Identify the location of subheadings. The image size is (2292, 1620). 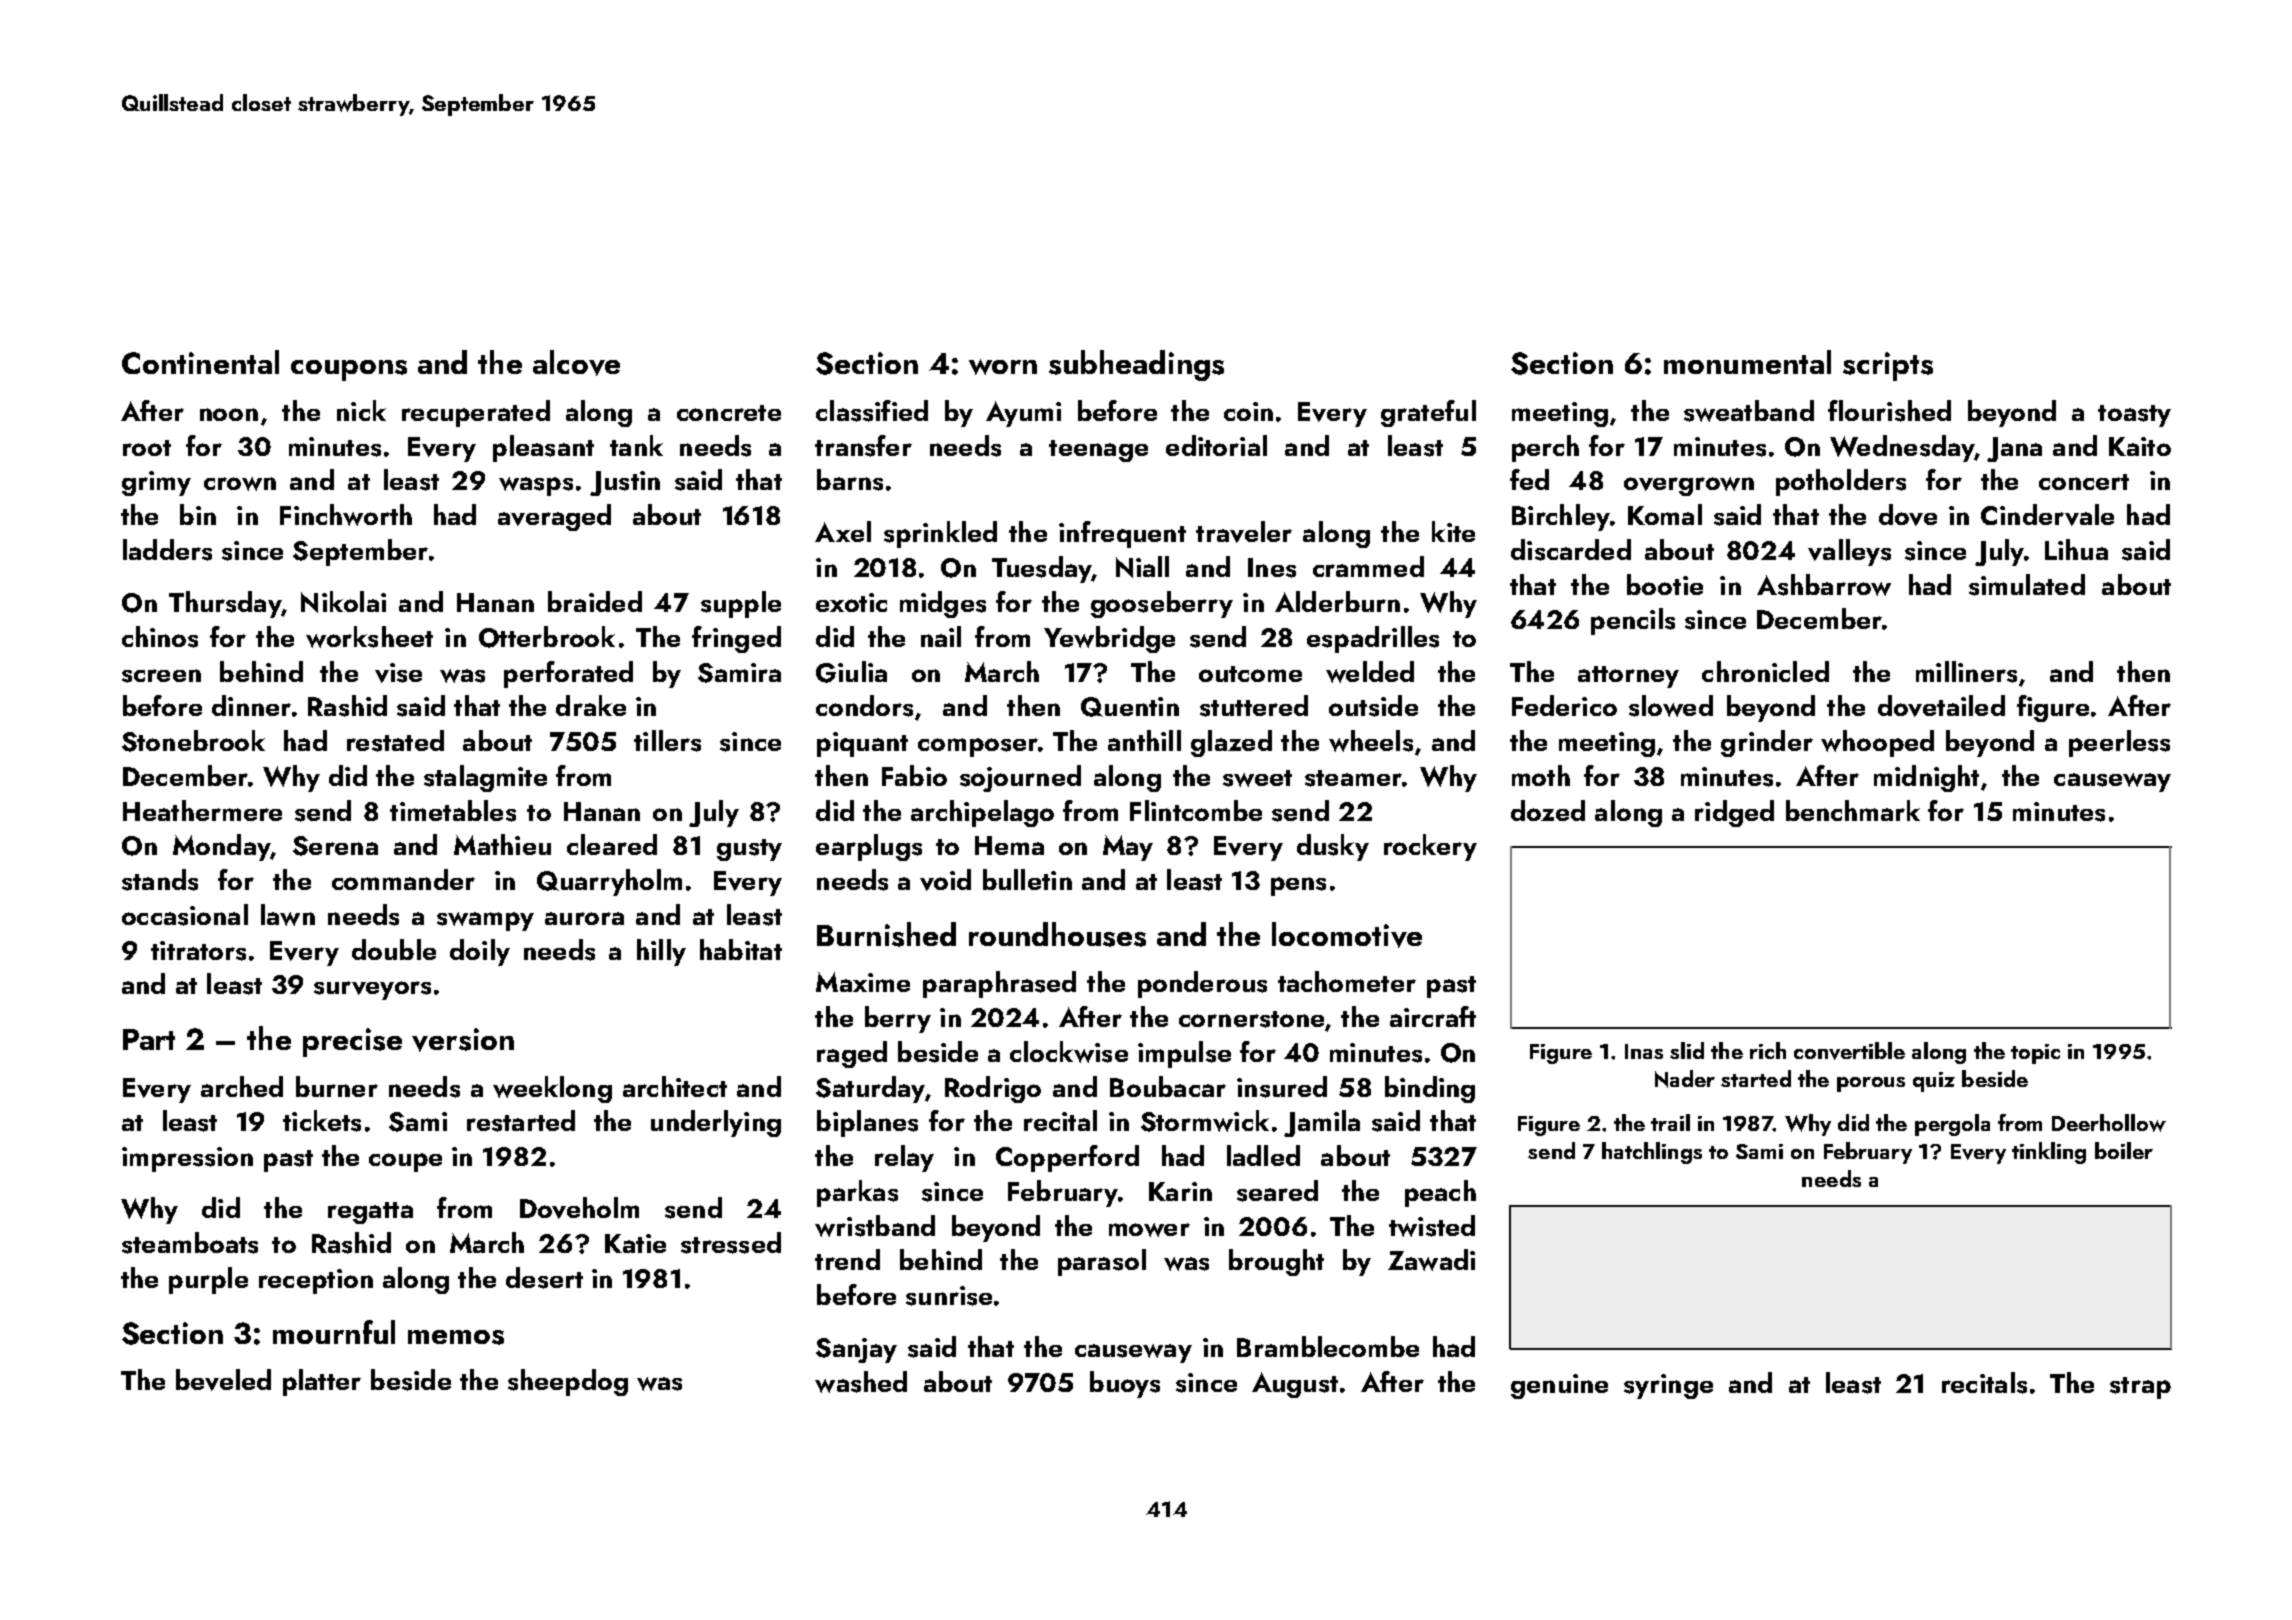
(1136, 365).
